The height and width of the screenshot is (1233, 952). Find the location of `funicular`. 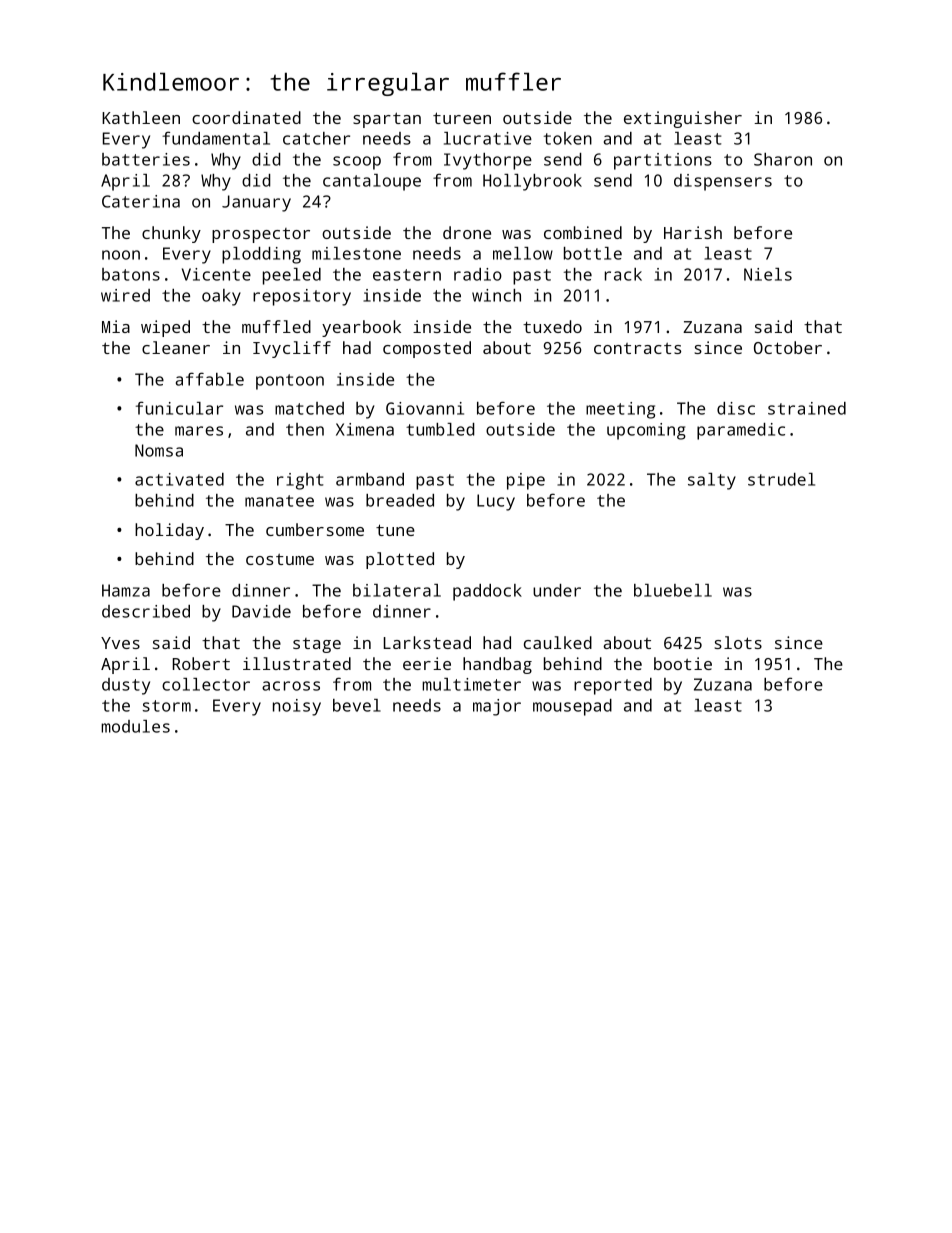

funicular is located at coordinates (179, 408).
